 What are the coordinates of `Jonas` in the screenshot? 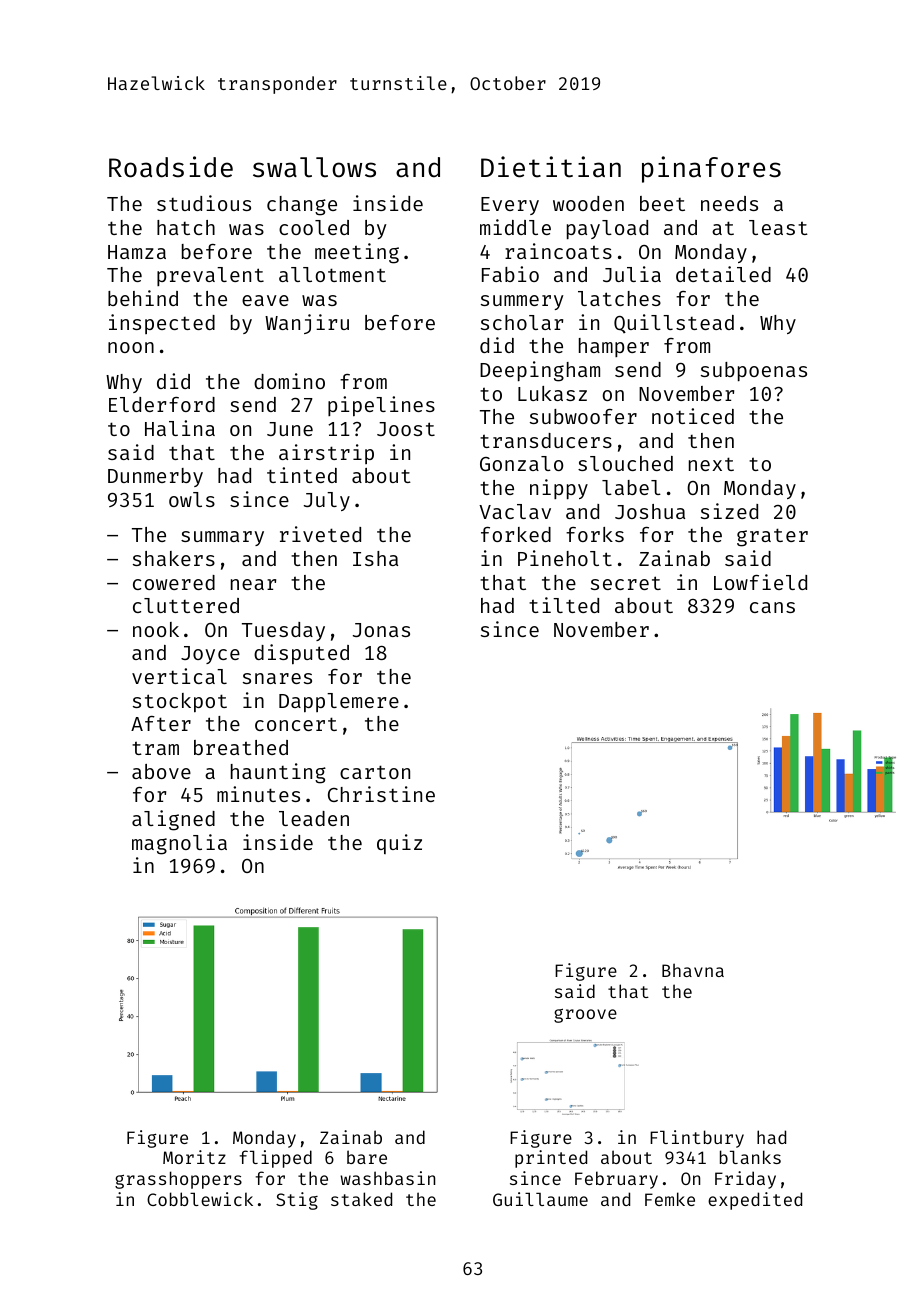 It's located at (381, 630).
